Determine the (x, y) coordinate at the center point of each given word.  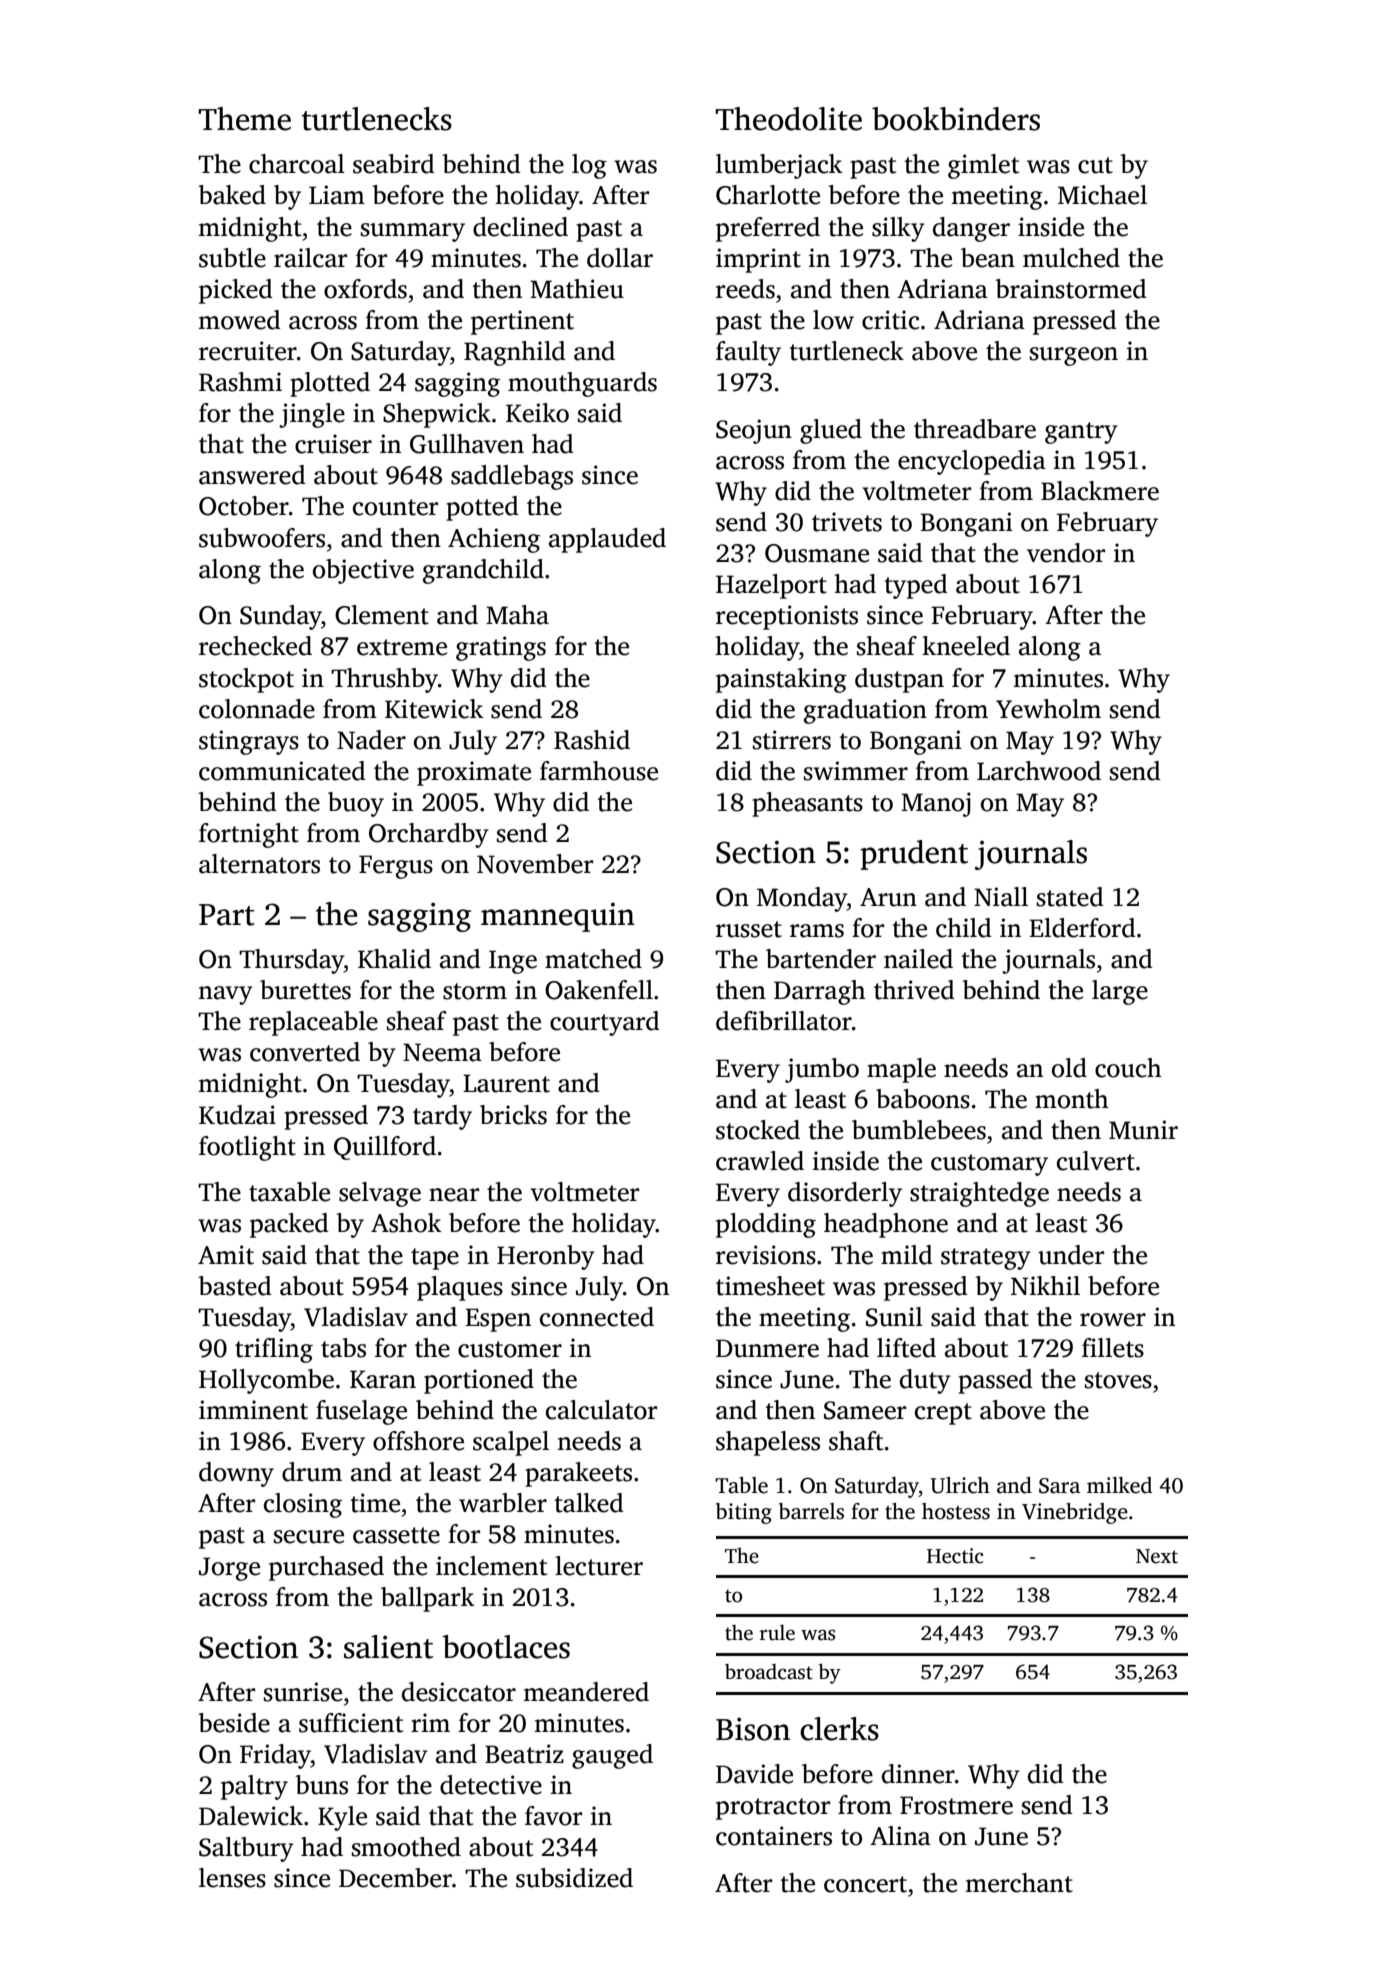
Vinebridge (1075, 1513)
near (454, 1195)
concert (865, 1884)
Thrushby (384, 680)
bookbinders (956, 119)
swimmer (856, 771)
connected (597, 1317)
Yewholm (1048, 709)
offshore (418, 1441)
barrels (811, 1511)
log (589, 166)
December (395, 1878)
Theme (244, 119)
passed (995, 1381)
